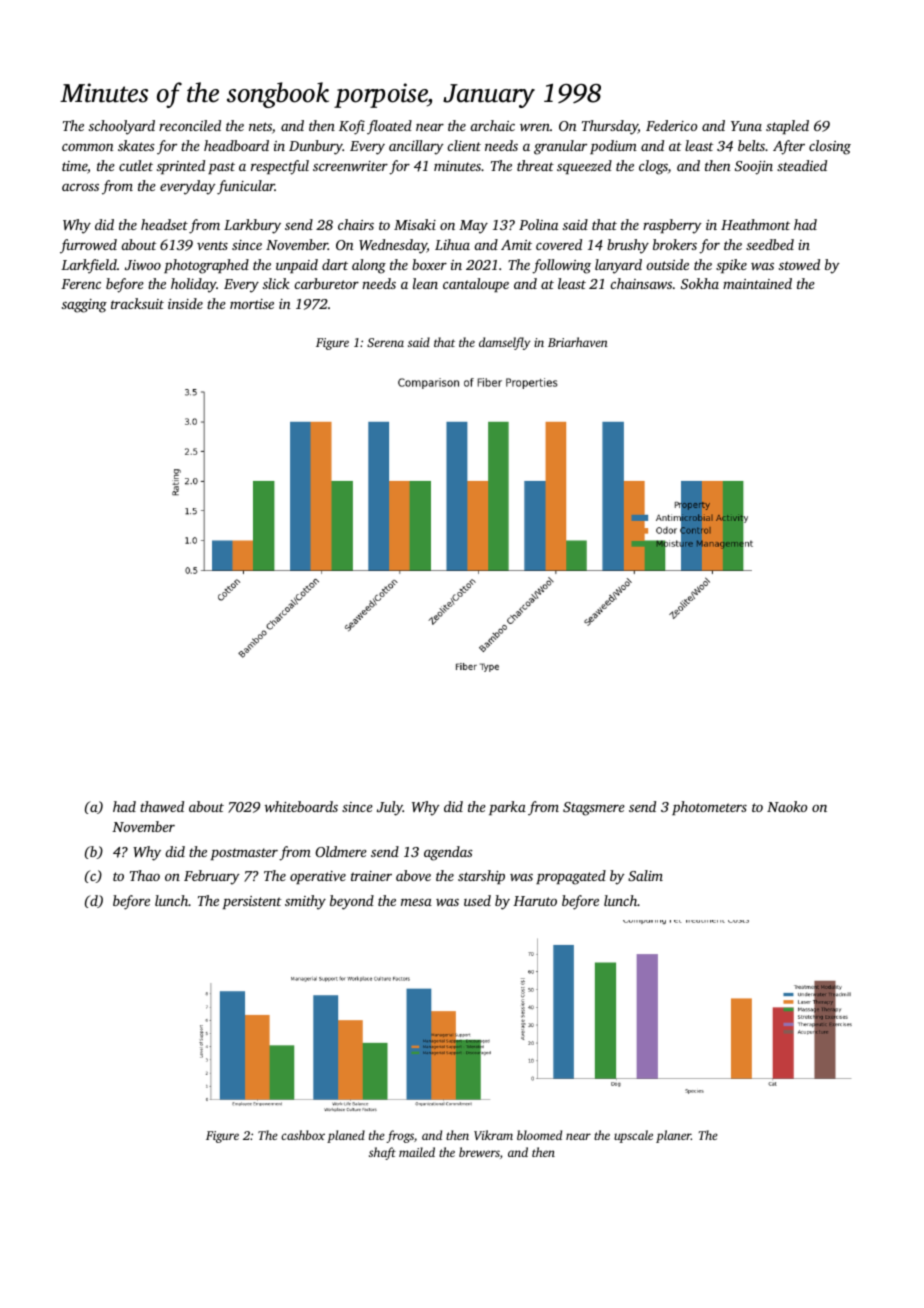 The height and width of the image is (1308, 924). I want to click on thawed, so click(162, 806).
